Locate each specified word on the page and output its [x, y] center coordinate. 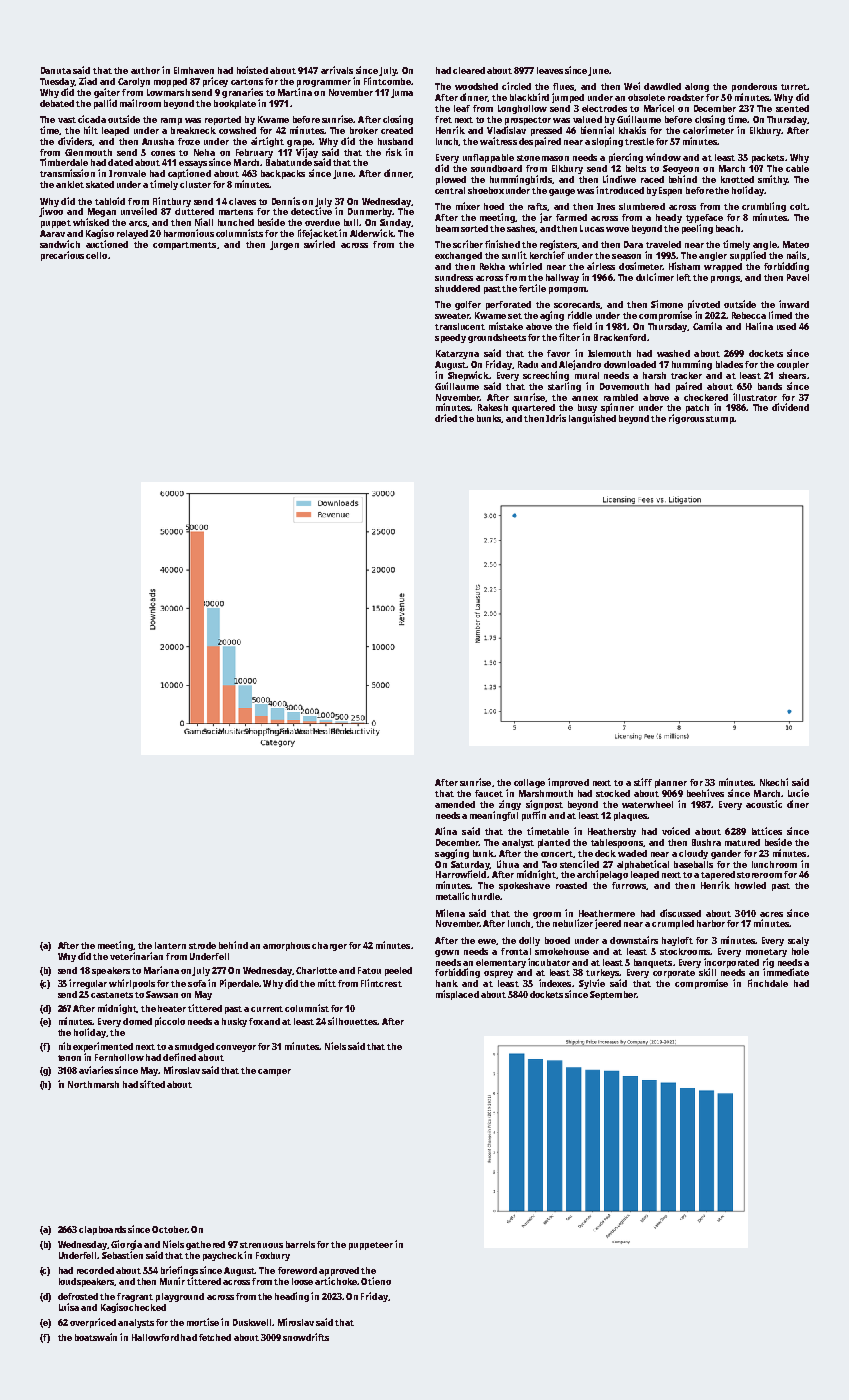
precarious [62, 256]
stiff [643, 782]
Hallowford [155, 1337]
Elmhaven [194, 70]
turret [794, 87]
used [786, 326]
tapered [718, 875]
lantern [170, 945]
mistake [506, 326]
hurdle [486, 896]
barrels [300, 1244]
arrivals [337, 70]
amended [455, 804]
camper [274, 1072]
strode [202, 945]
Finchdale [768, 983]
